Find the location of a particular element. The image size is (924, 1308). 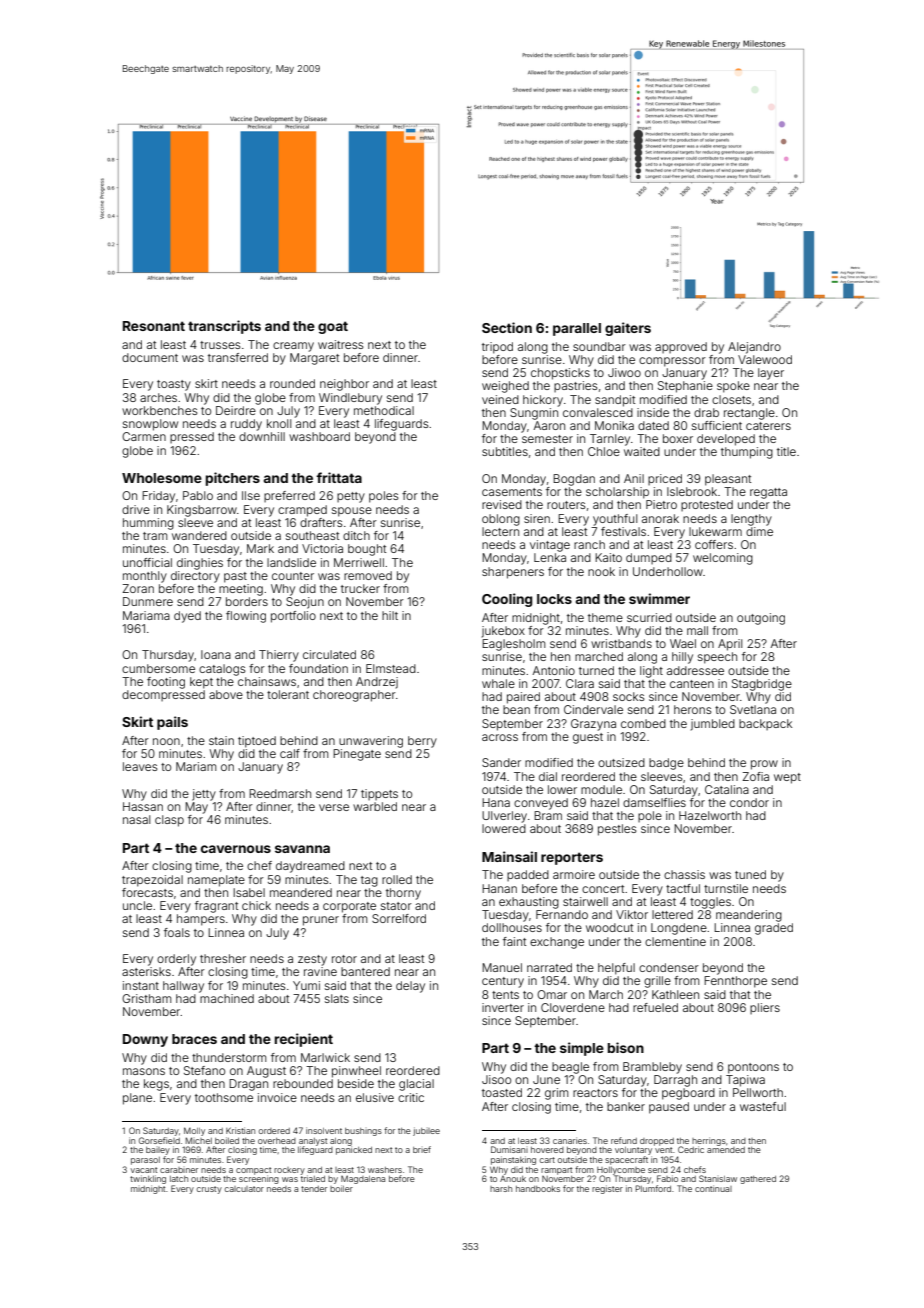

caterers is located at coordinates (768, 426).
